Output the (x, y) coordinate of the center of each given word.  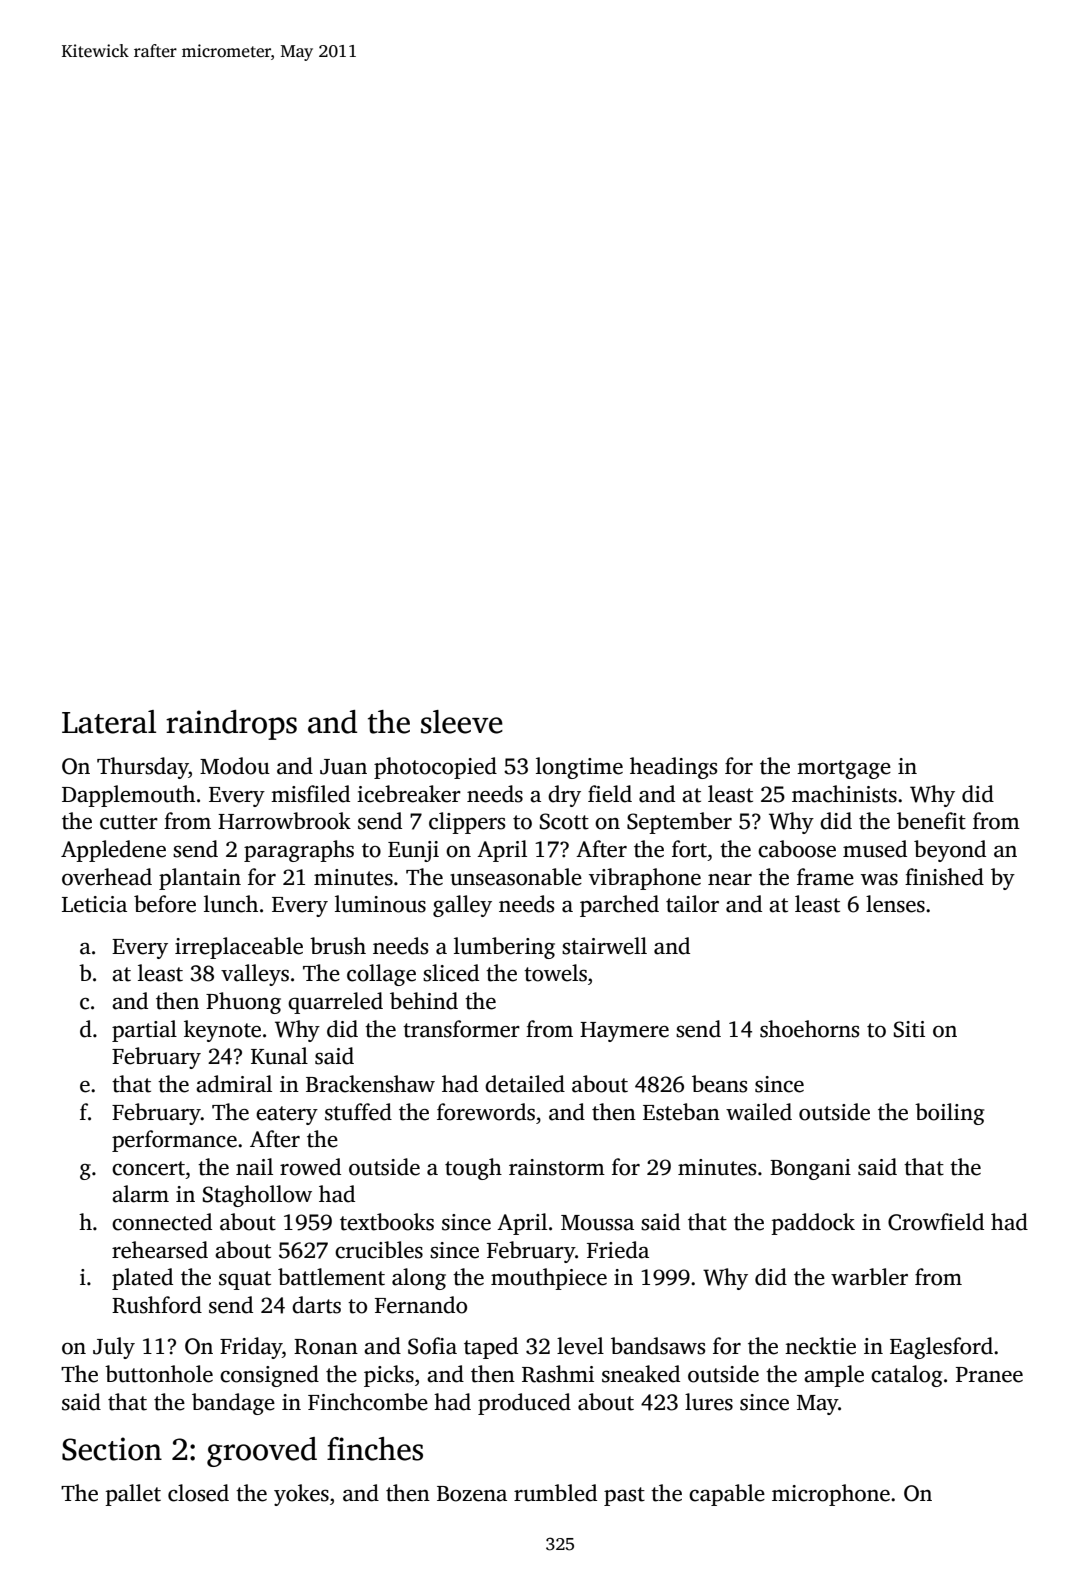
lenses (895, 904)
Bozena (472, 1494)
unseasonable (516, 877)
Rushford (157, 1305)
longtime (579, 768)
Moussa (597, 1223)
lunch (231, 904)
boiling (949, 1114)
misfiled (310, 794)
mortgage (844, 769)
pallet (133, 1495)
